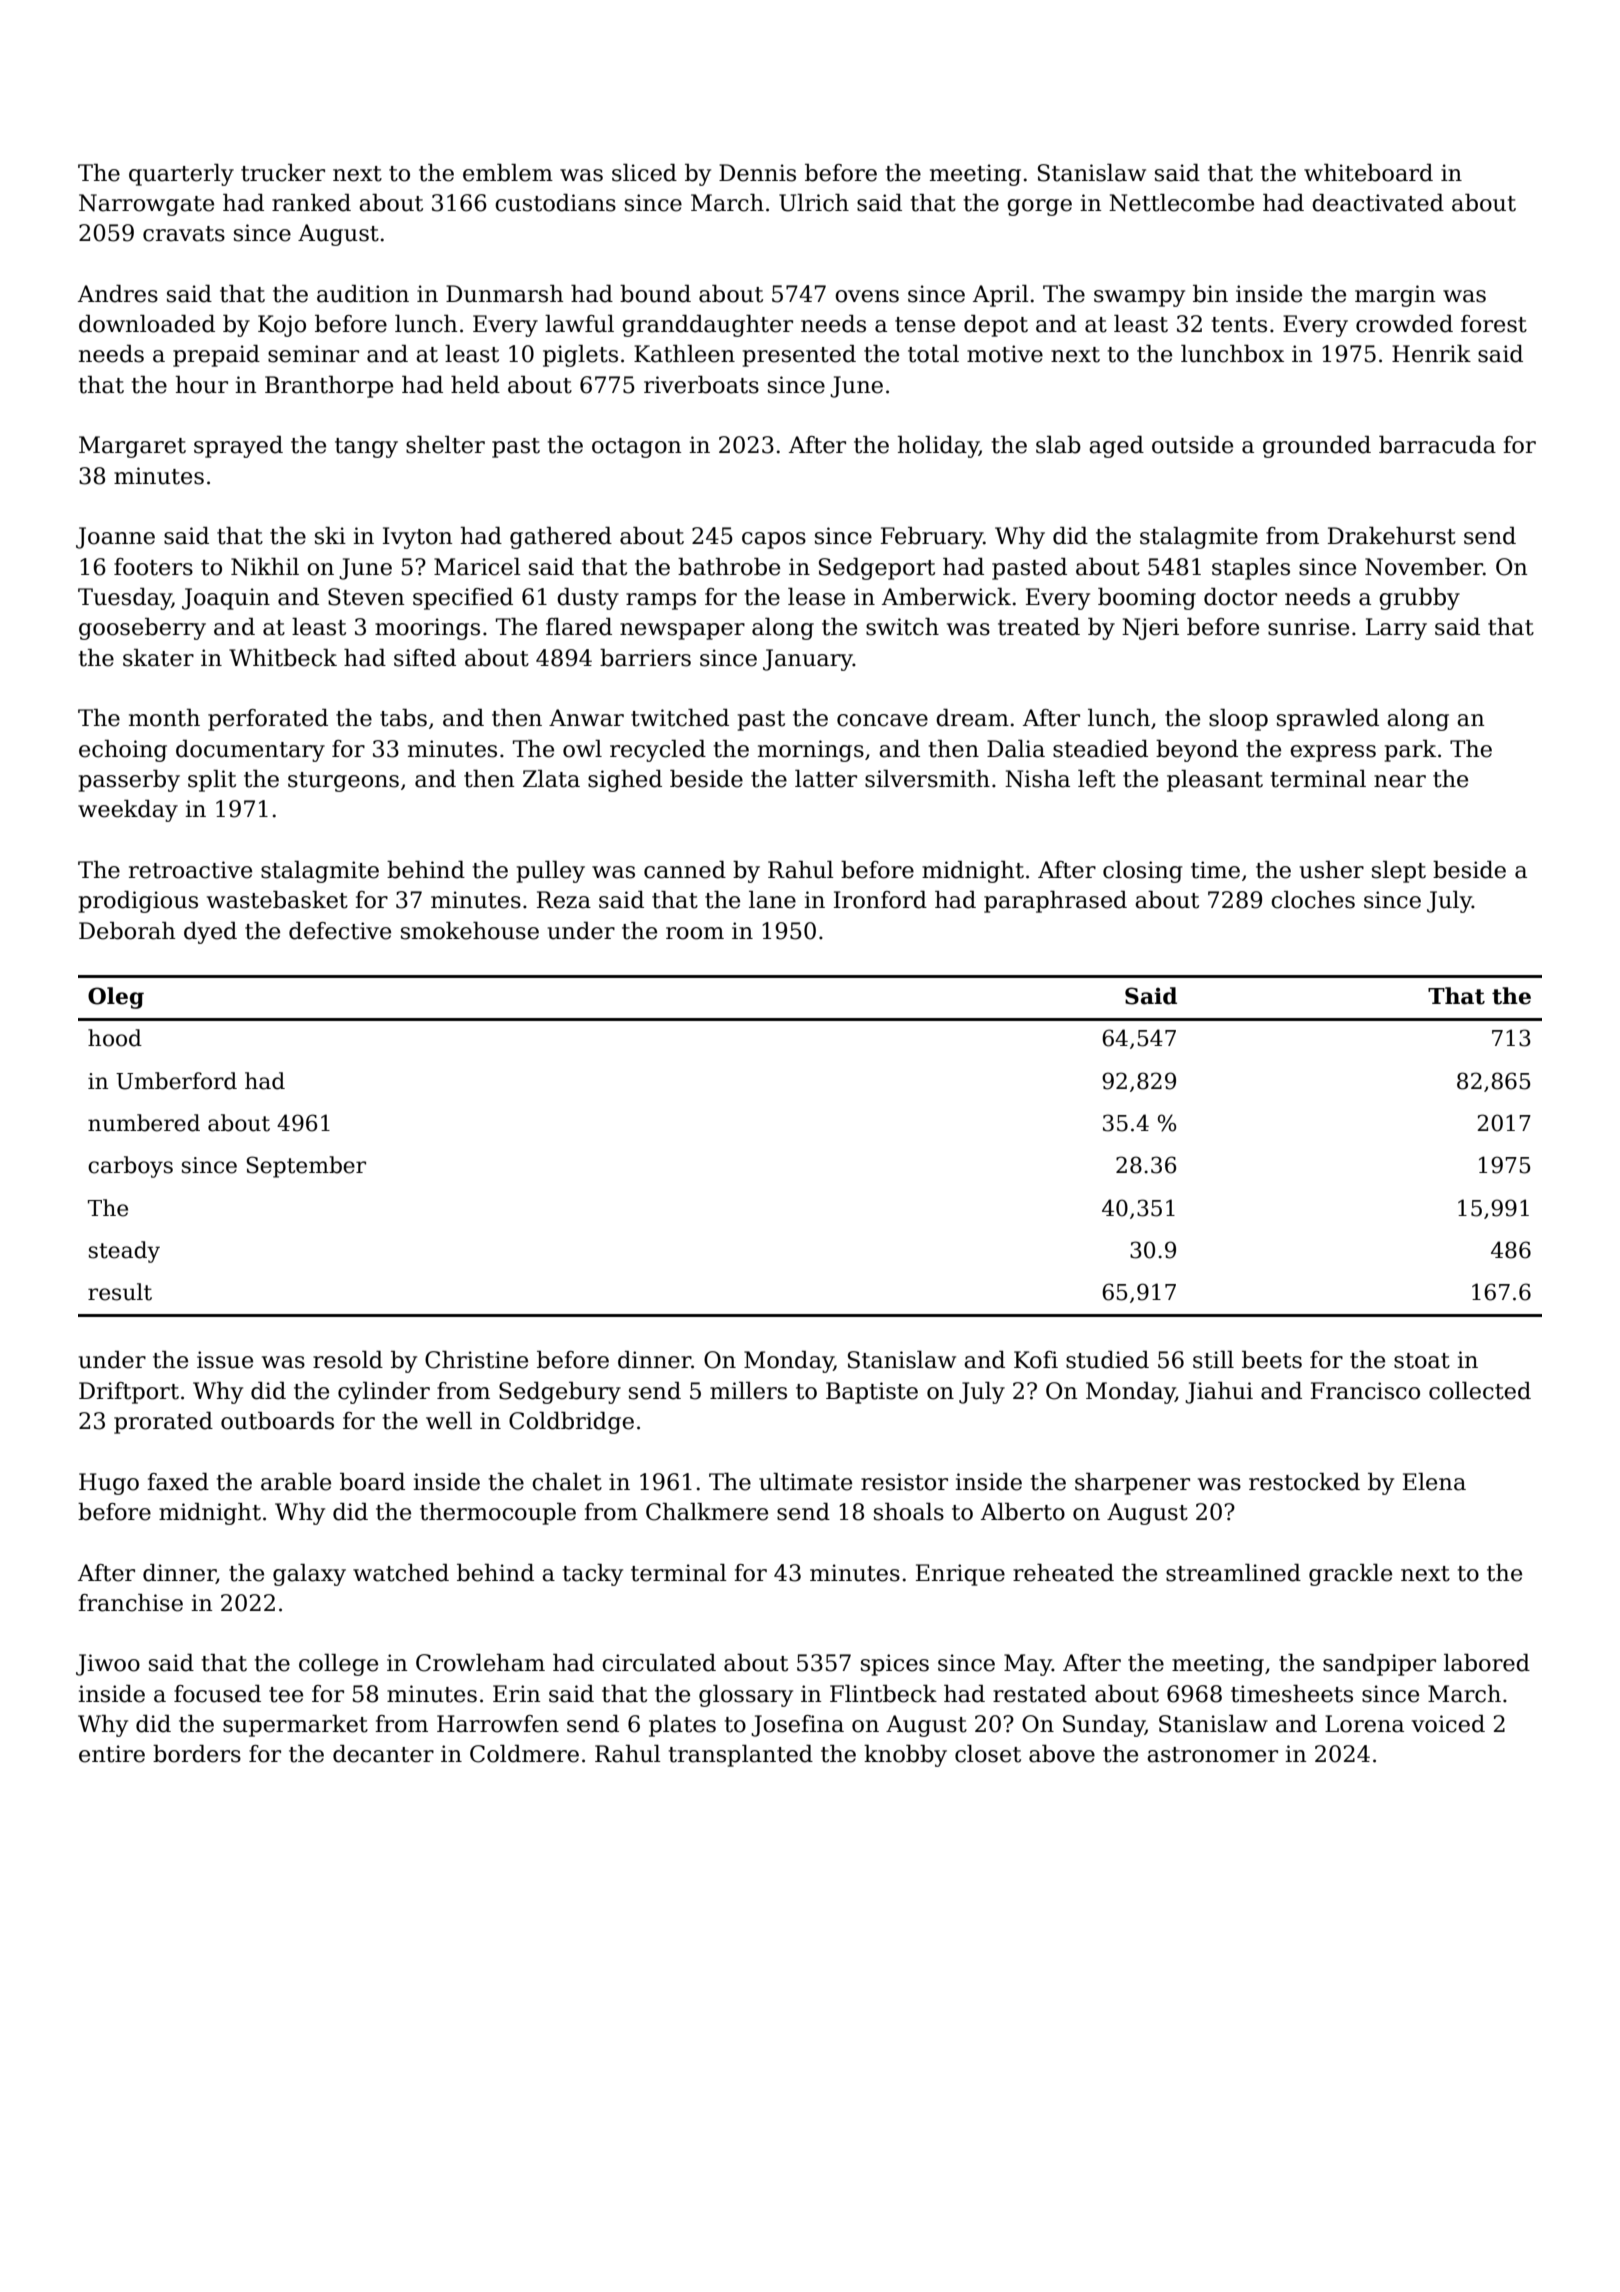 The height and width of the screenshot is (2292, 1620). I want to click on Dennis, so click(757, 173).
